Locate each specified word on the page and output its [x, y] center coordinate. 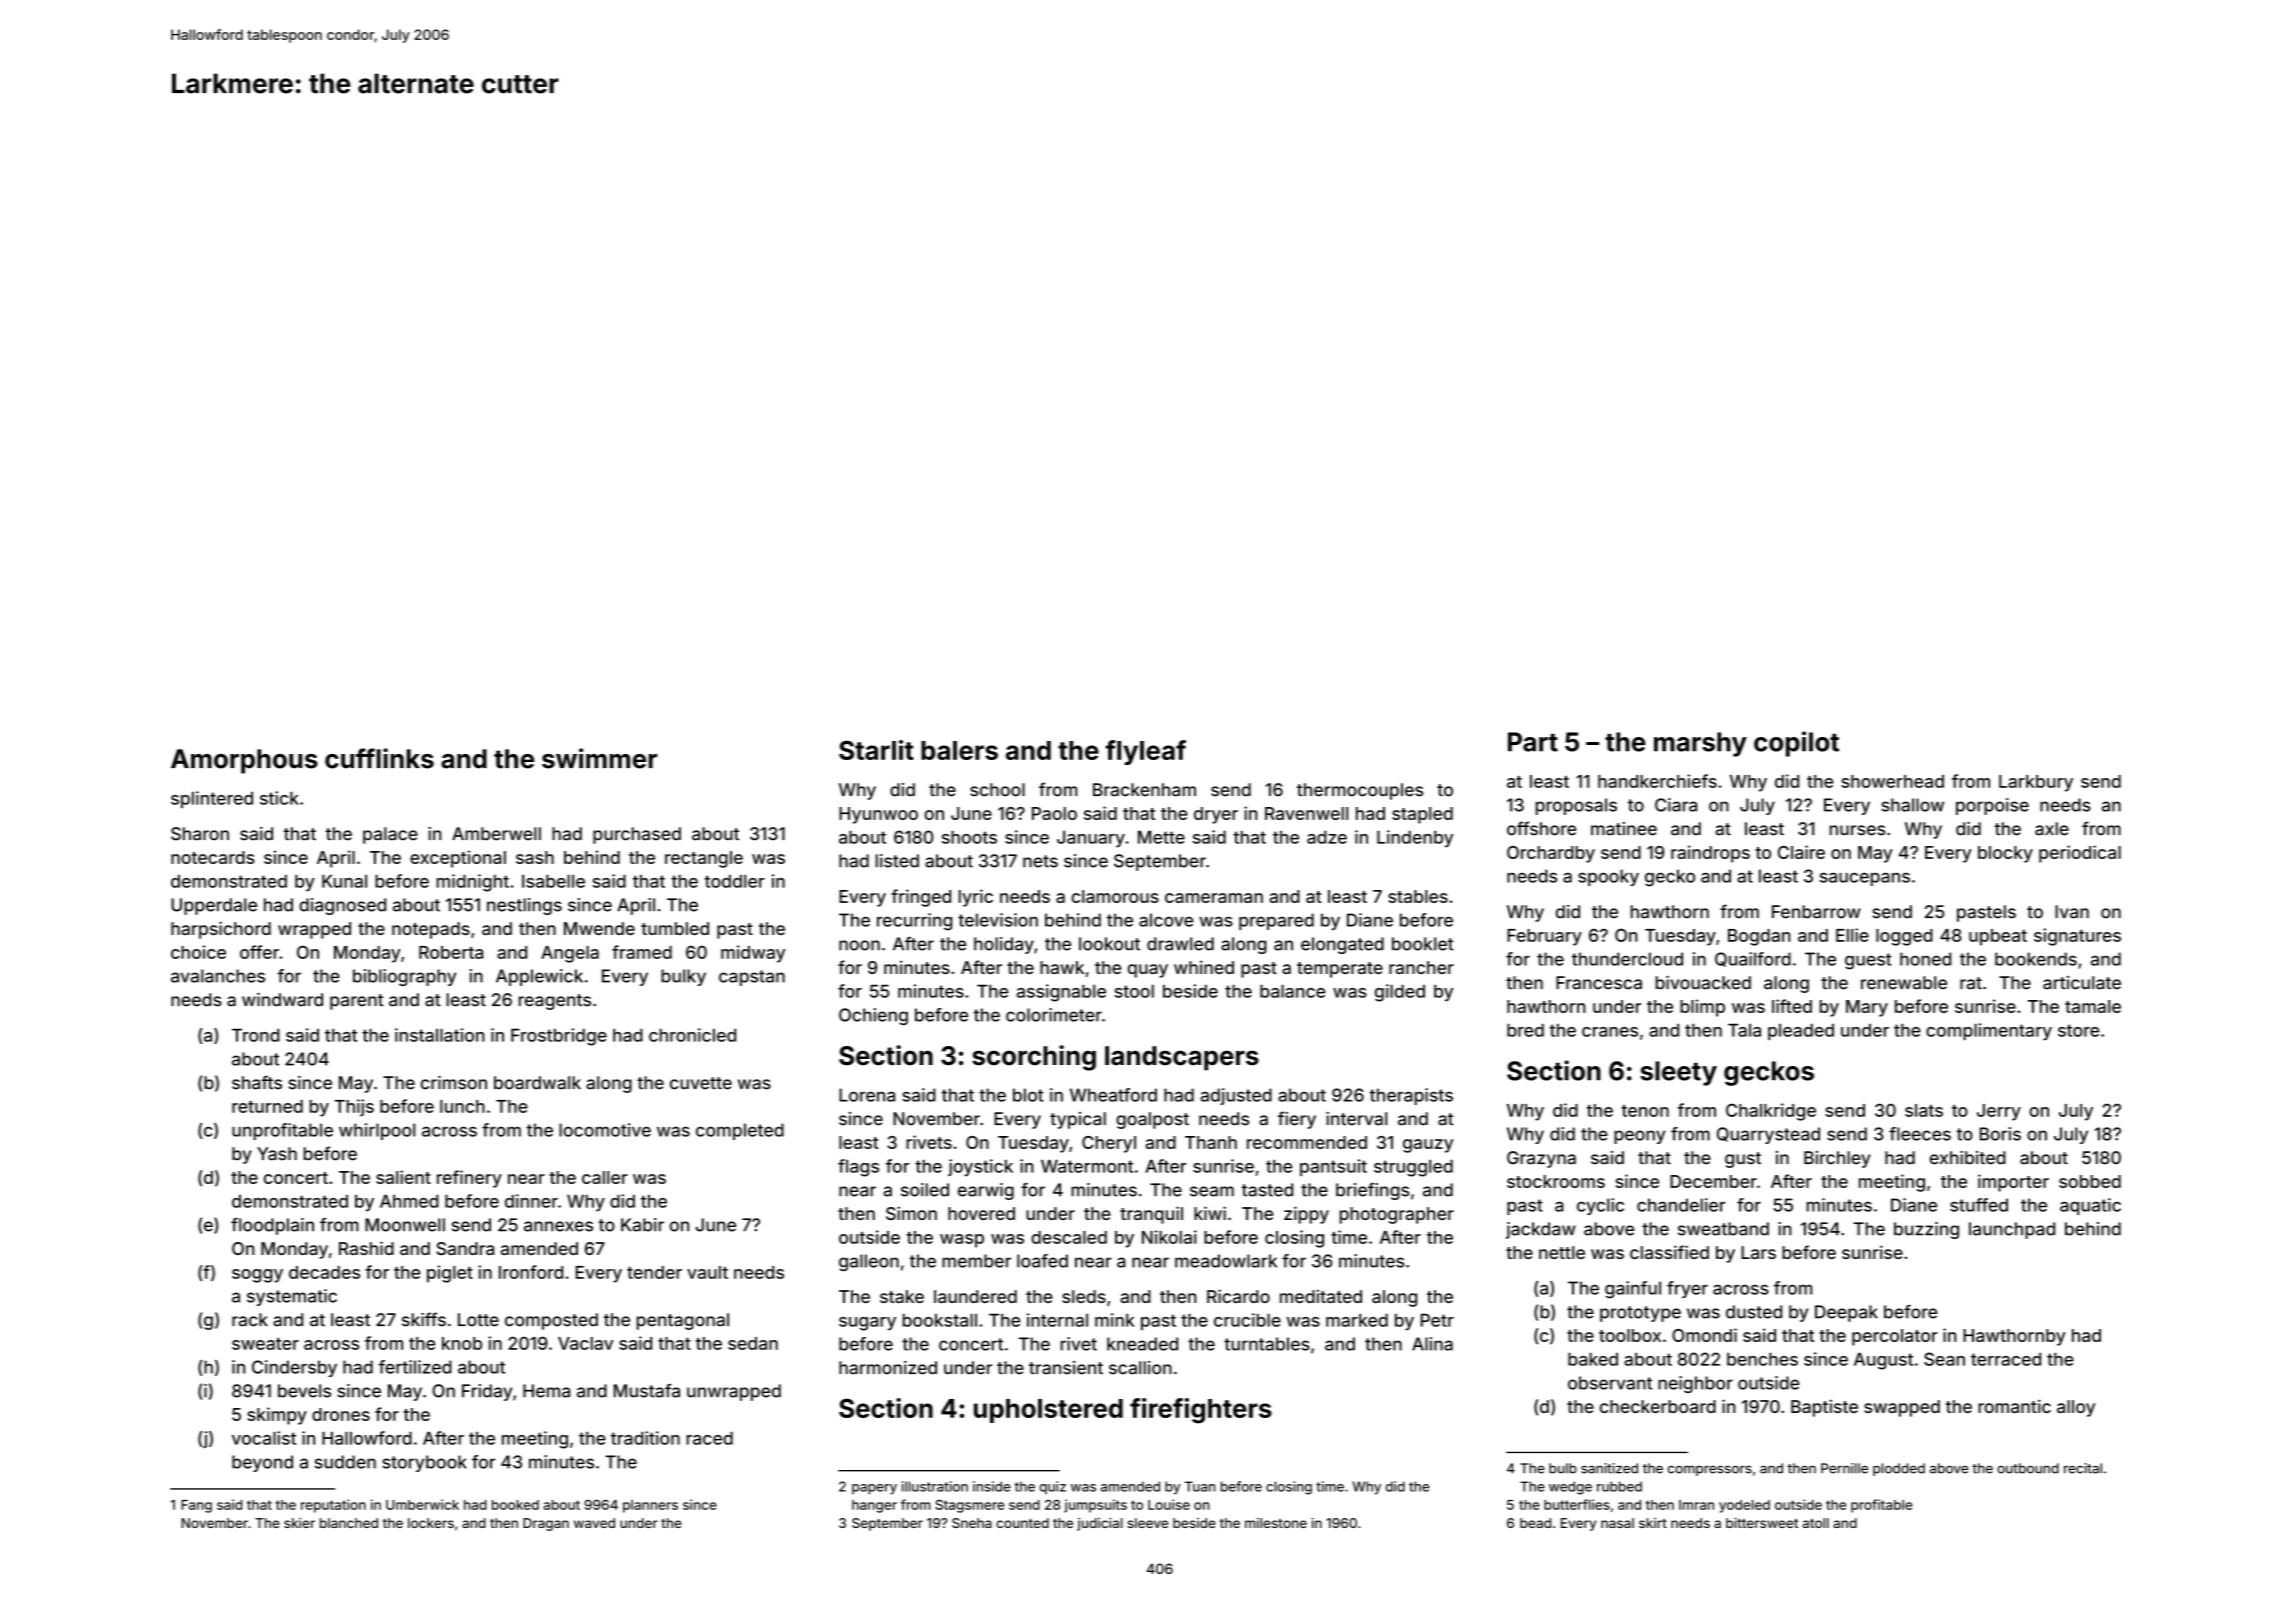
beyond [262, 1463]
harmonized [888, 1368]
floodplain [272, 1226]
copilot [1796, 744]
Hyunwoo [878, 815]
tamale [2093, 1006]
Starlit [876, 750]
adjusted [1236, 1096]
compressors [1710, 1470]
